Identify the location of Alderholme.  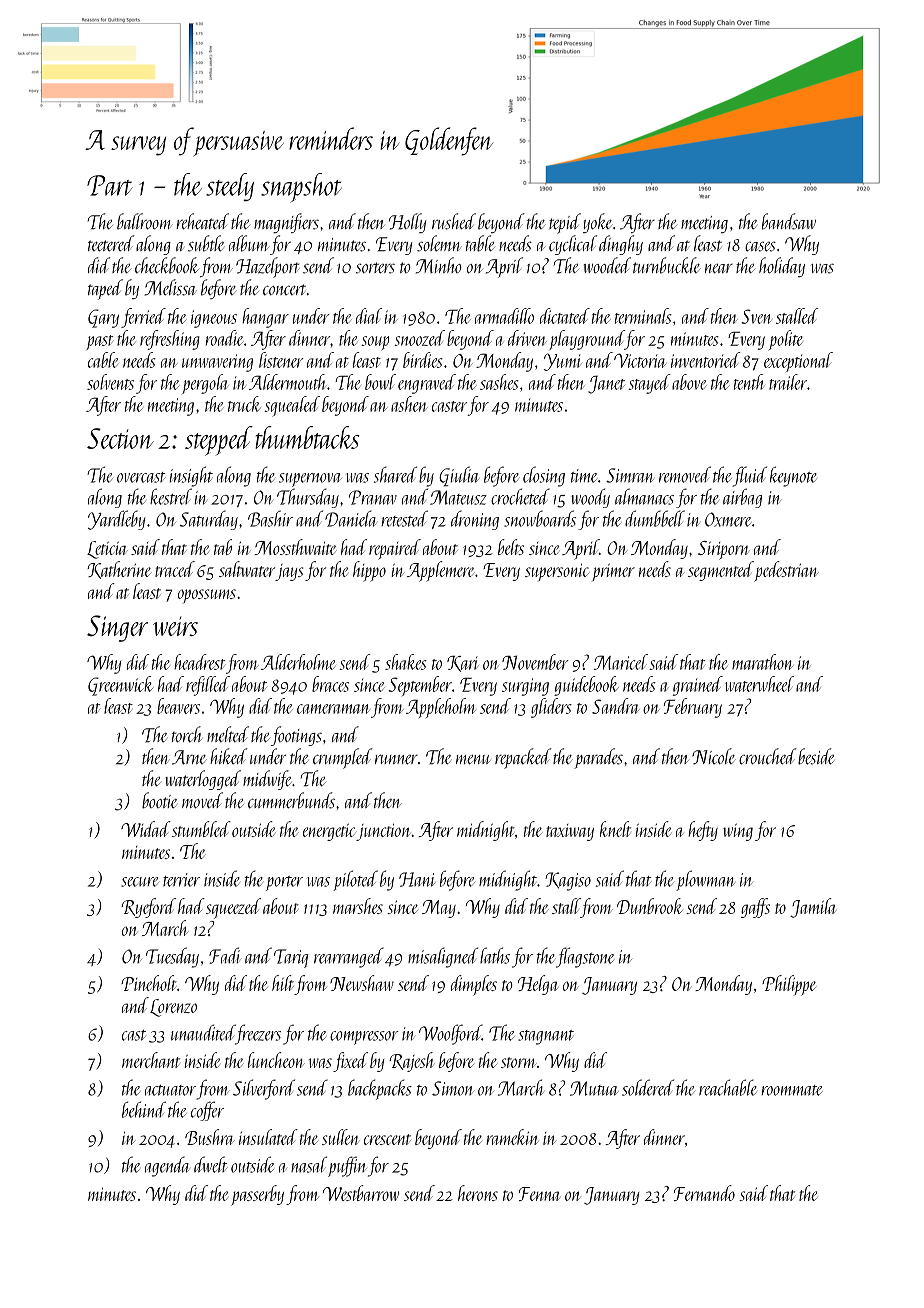
(298, 662).
